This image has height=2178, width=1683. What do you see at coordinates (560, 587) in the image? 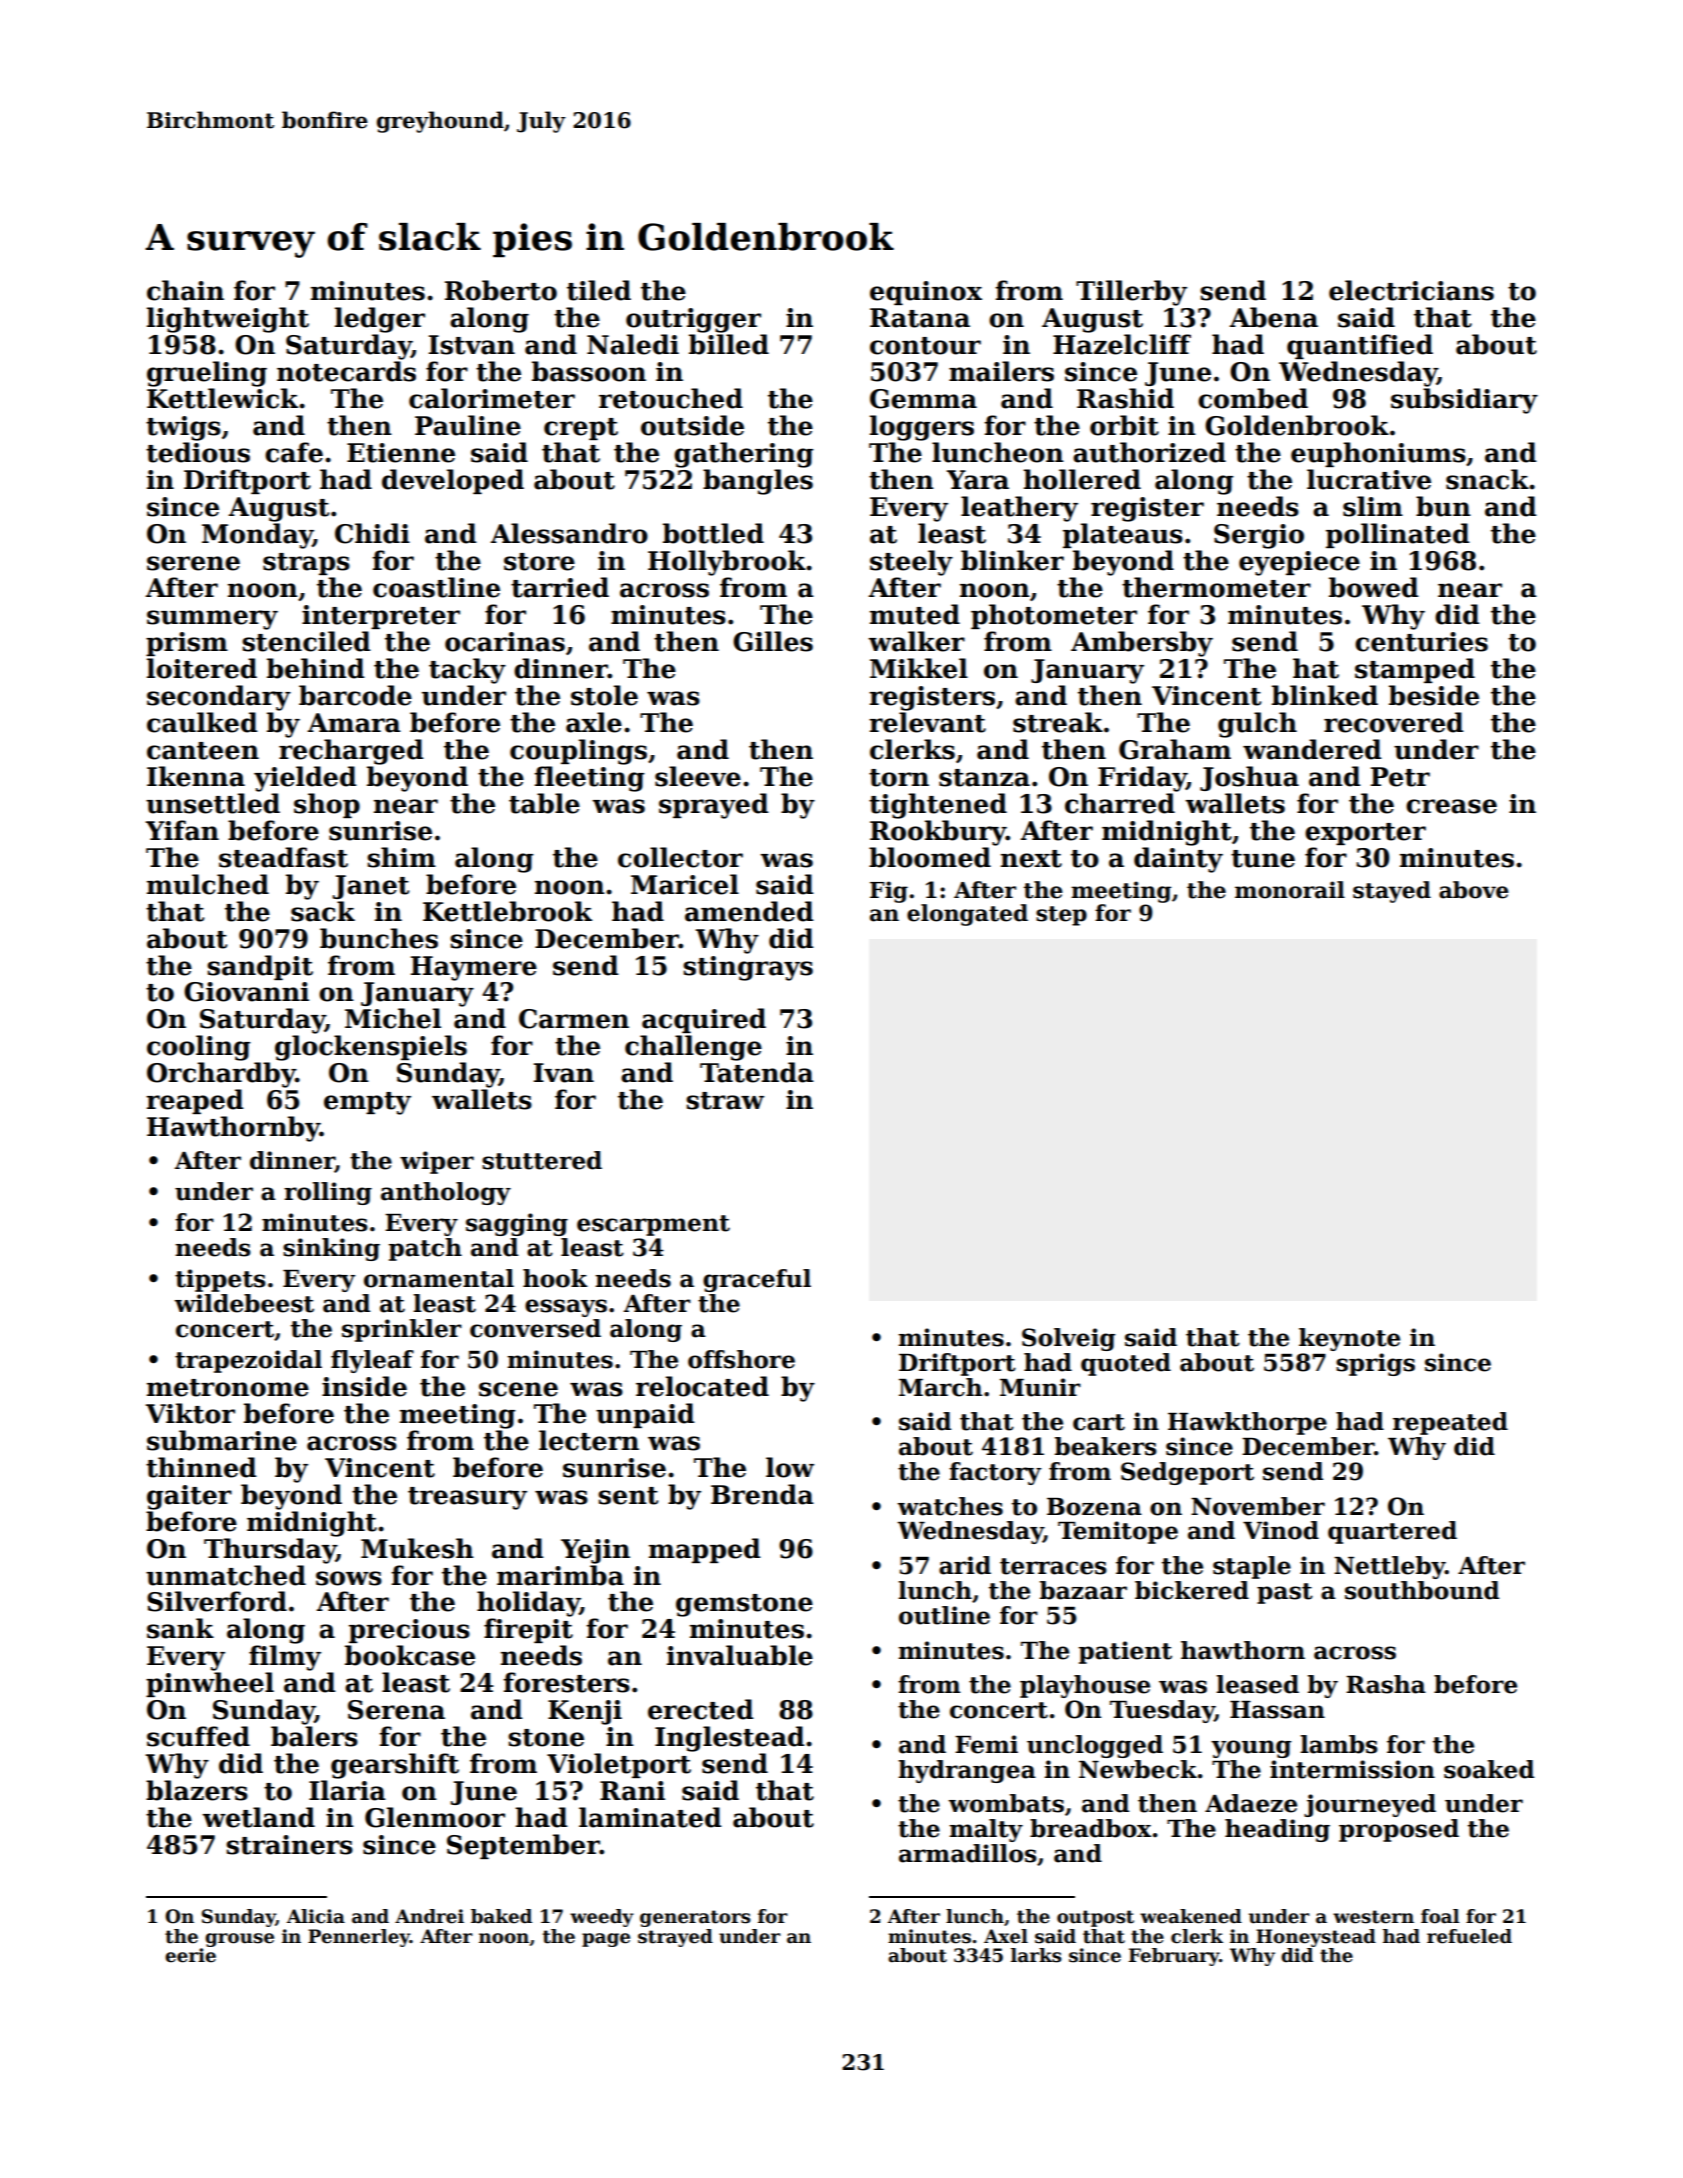
I see `tarried` at bounding box center [560, 587].
